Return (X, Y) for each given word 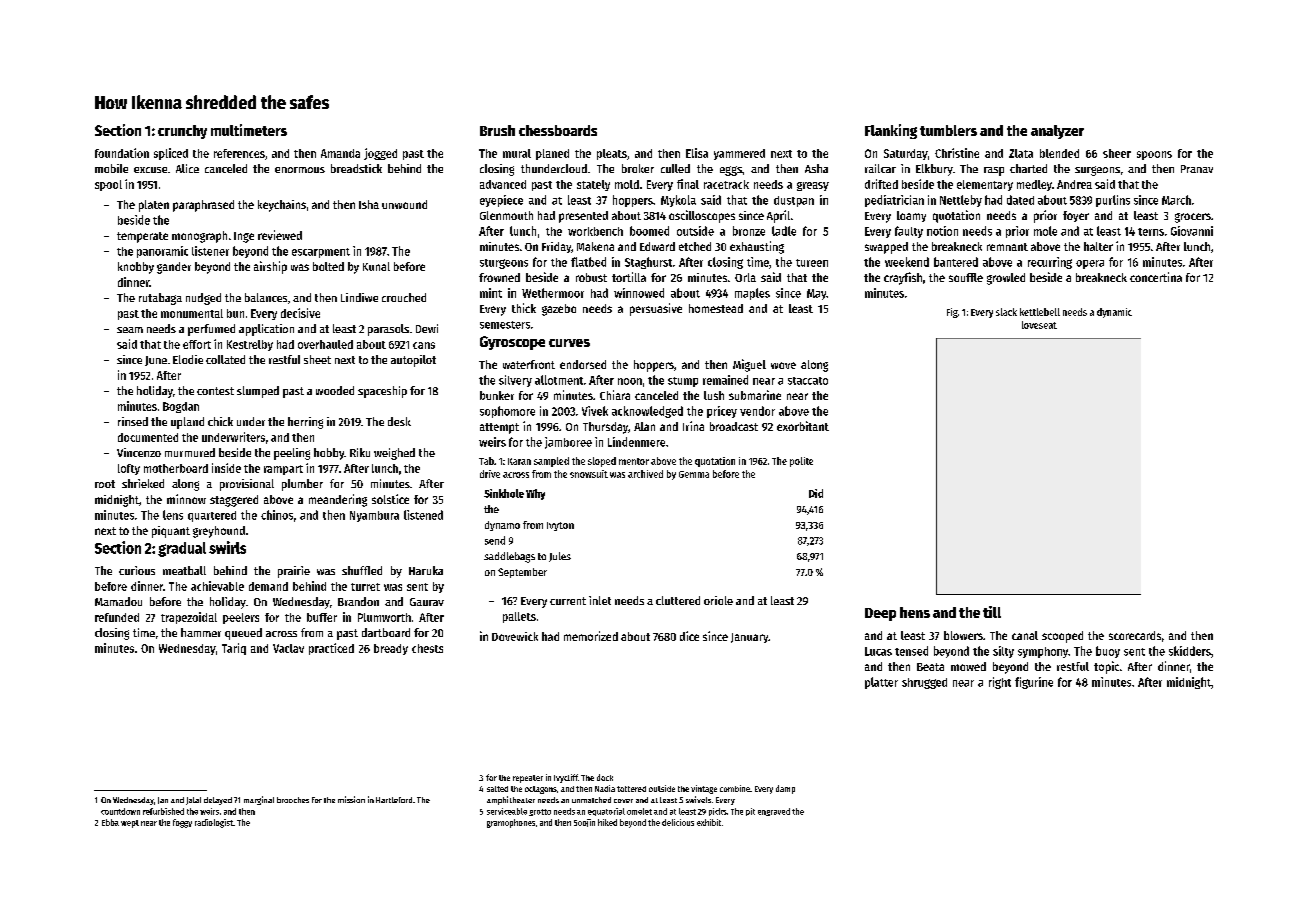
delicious (678, 822)
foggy (182, 823)
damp (785, 789)
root (105, 484)
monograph (199, 237)
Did (816, 493)
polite (801, 462)
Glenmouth (506, 215)
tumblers (948, 130)
